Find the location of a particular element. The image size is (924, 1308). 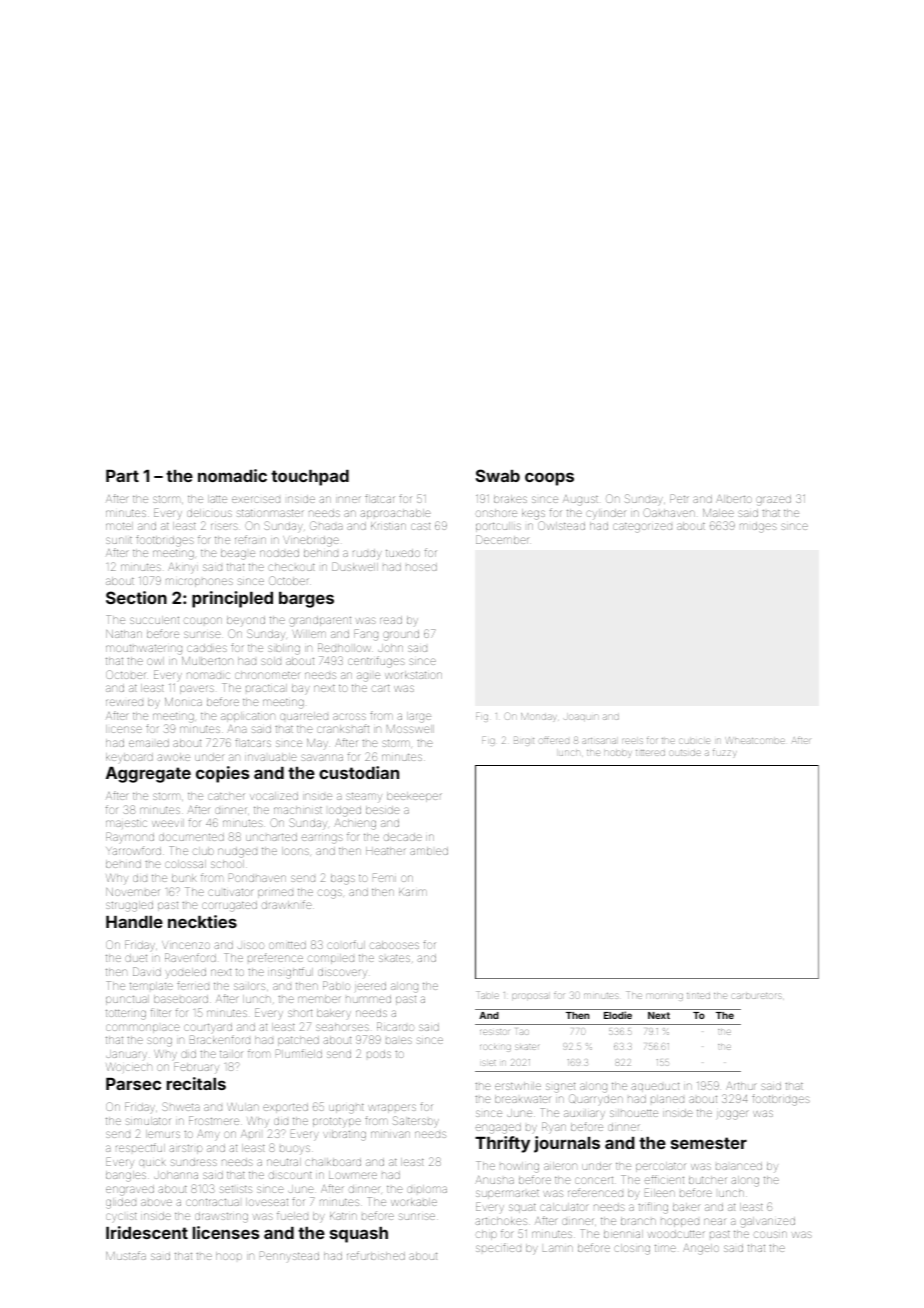

Swab is located at coordinates (498, 475).
